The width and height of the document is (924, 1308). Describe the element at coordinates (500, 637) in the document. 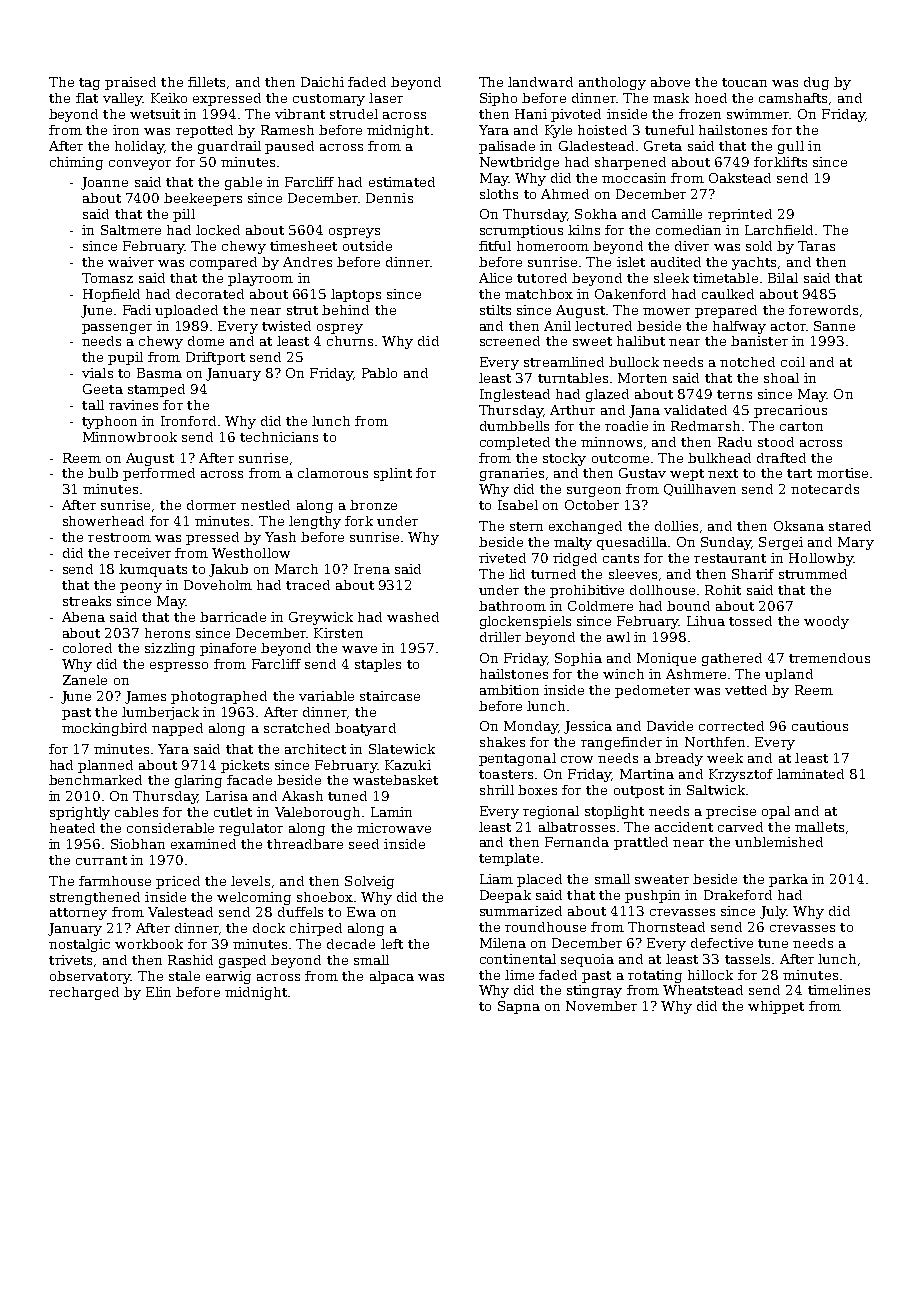

I see `driller` at that location.
